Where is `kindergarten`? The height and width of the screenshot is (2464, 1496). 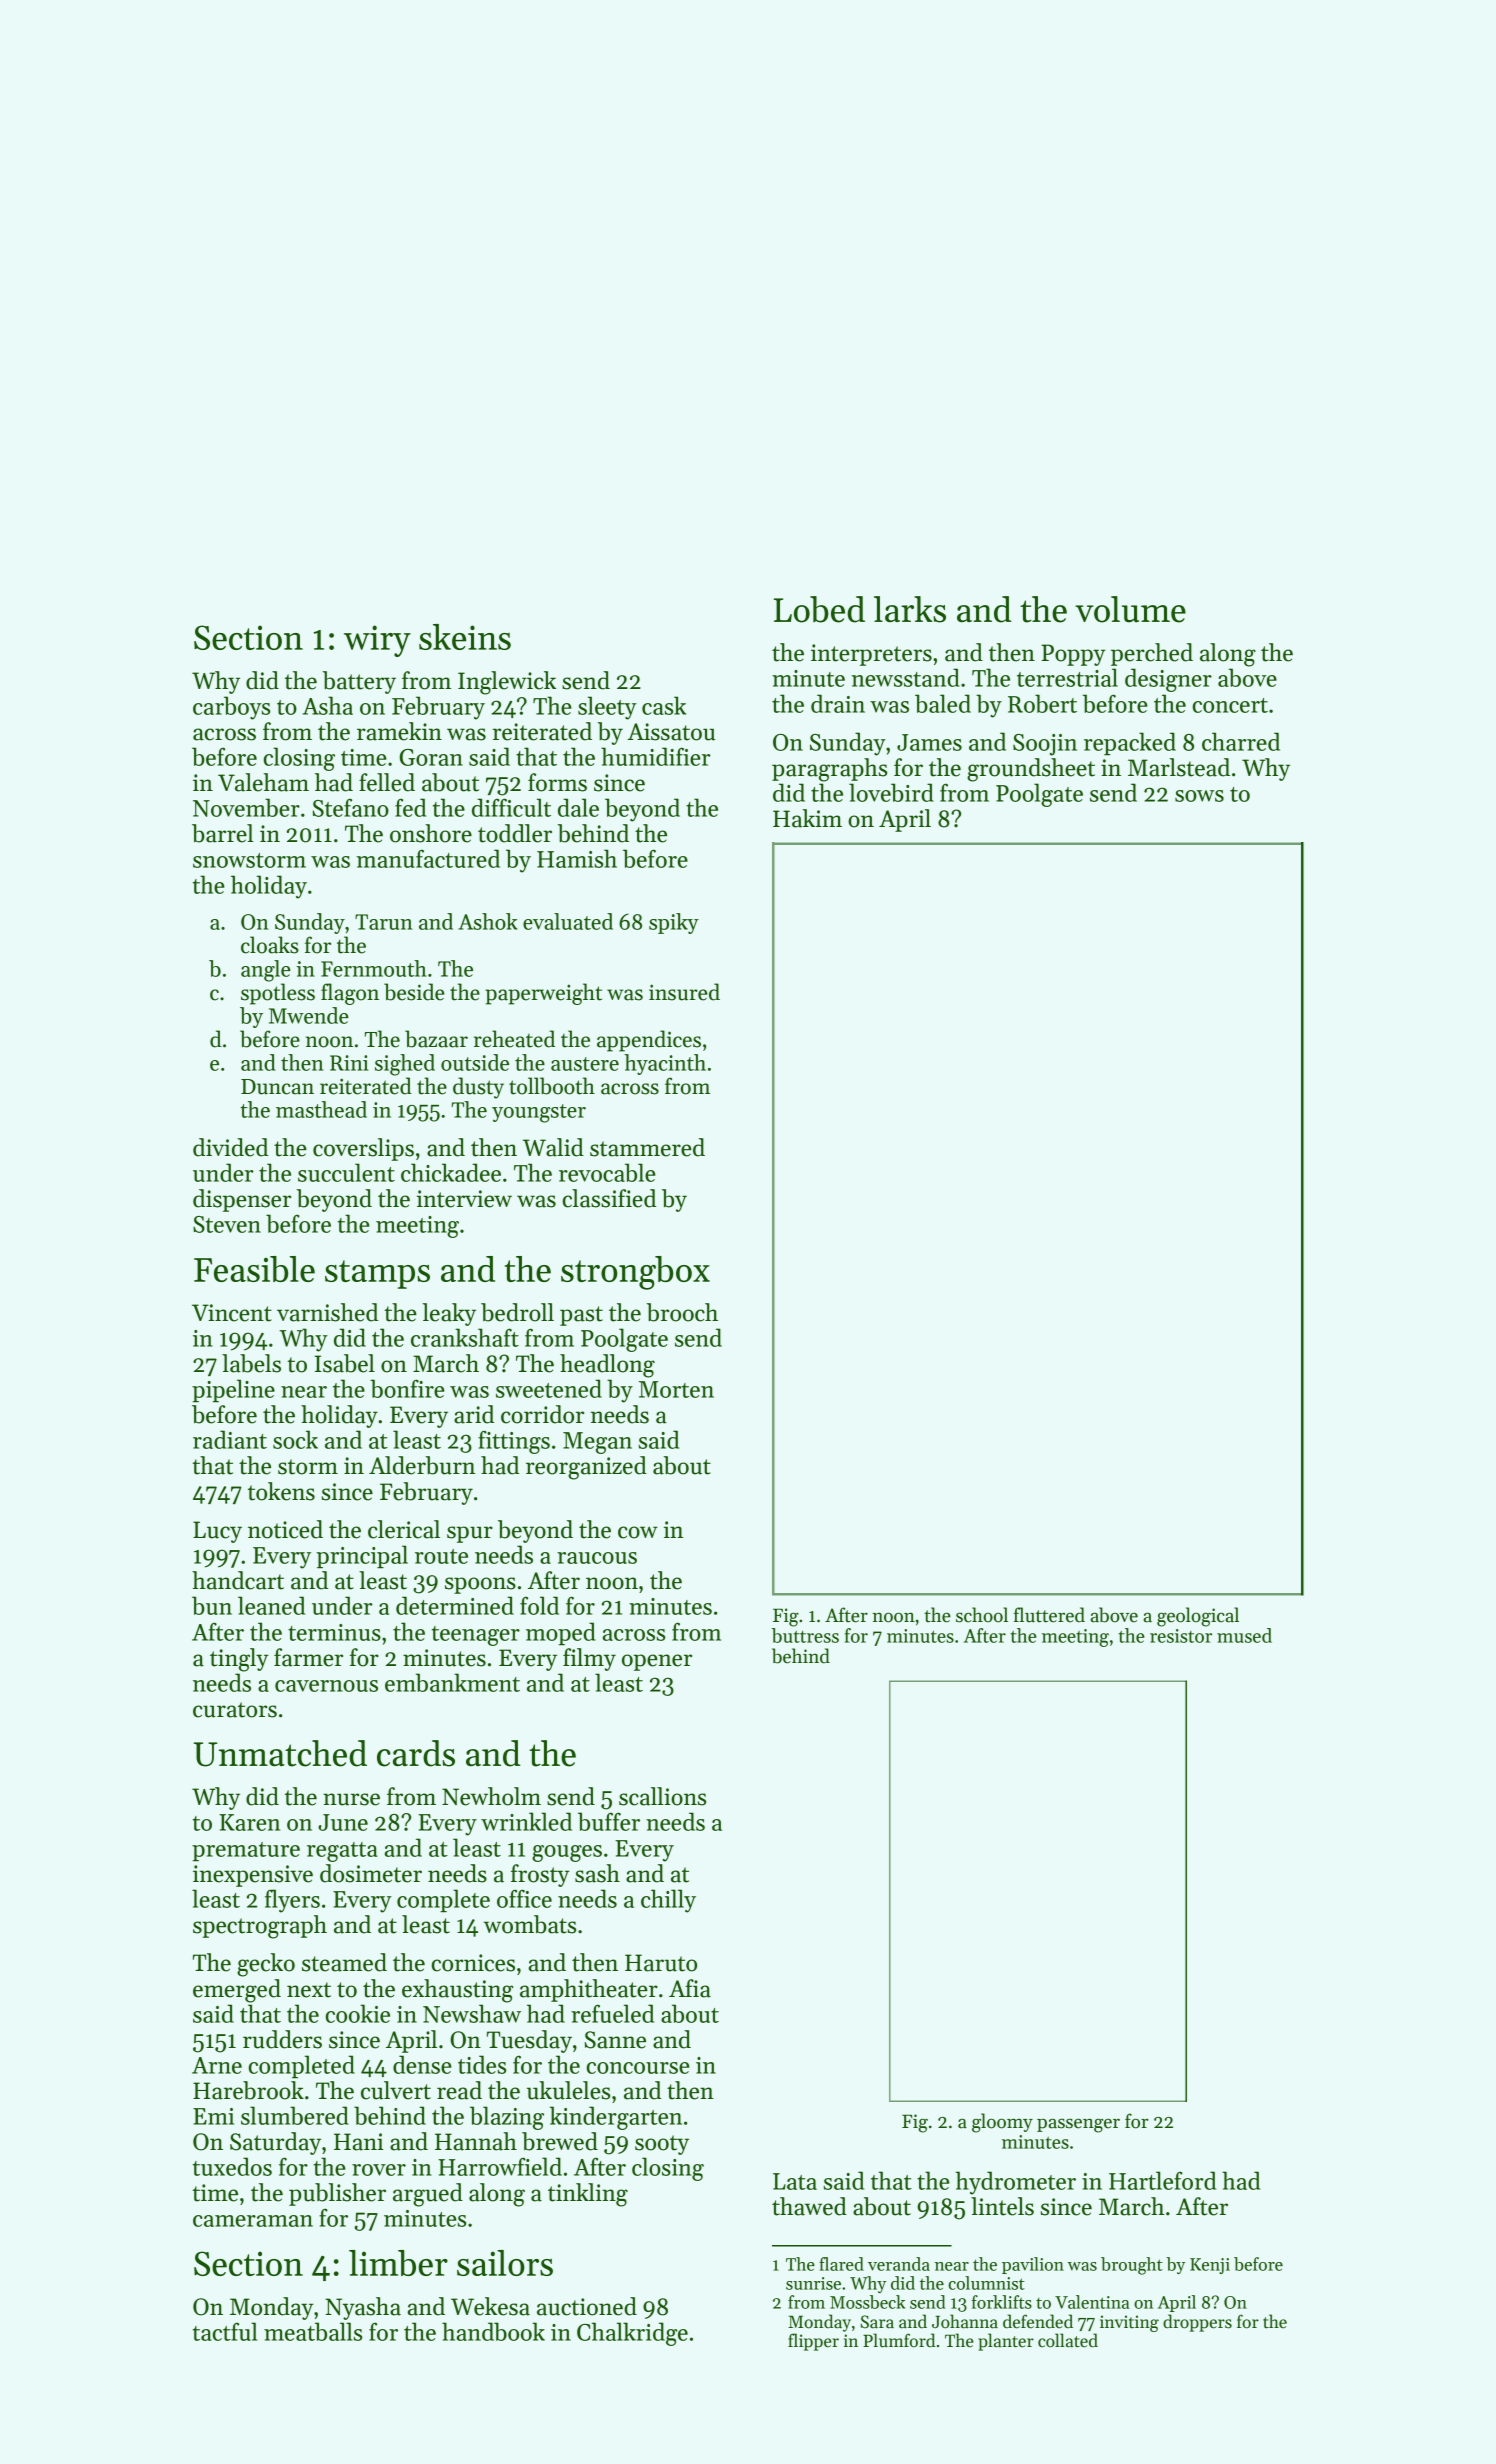 kindergarten is located at coordinates (616, 2118).
